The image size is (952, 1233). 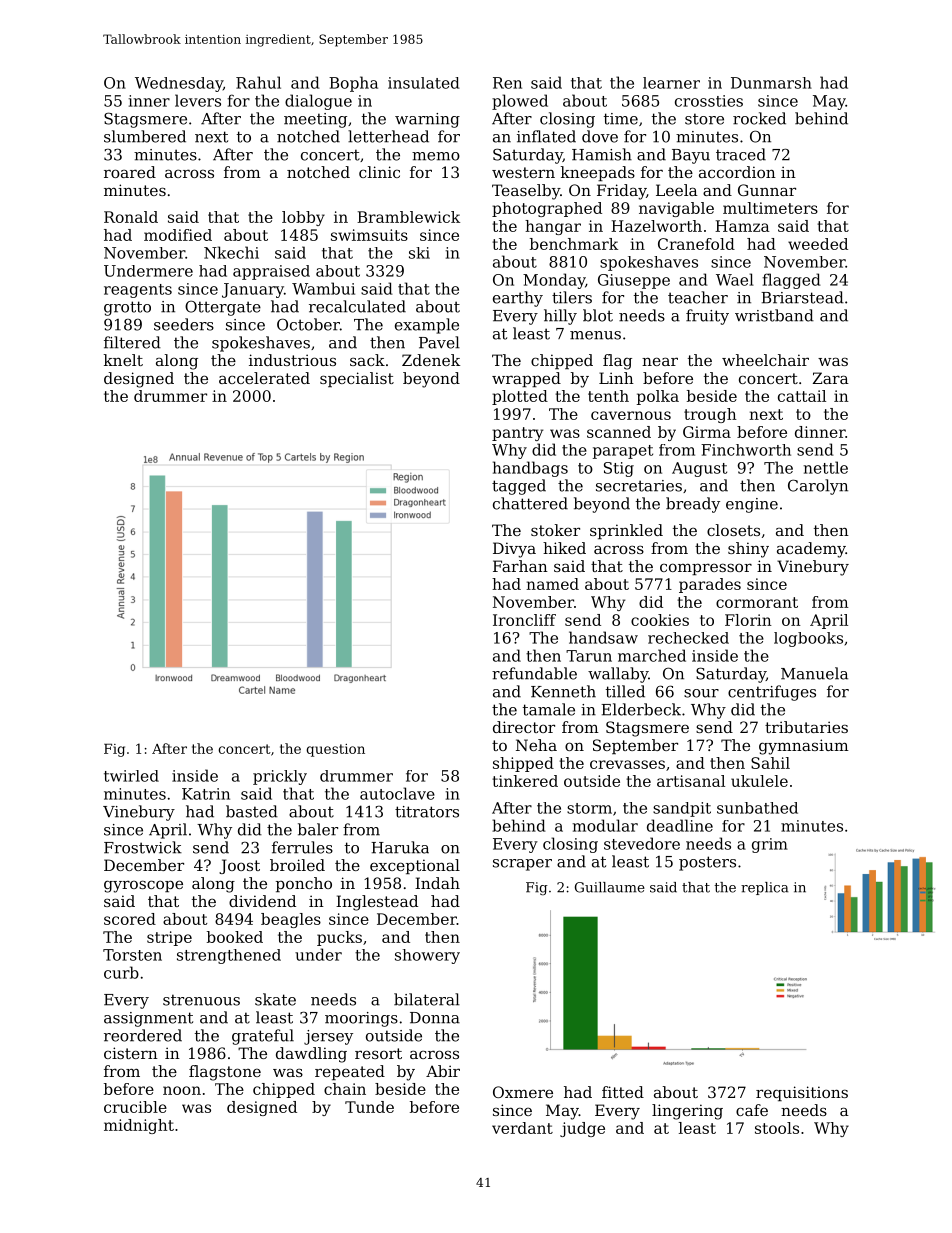 What do you see at coordinates (671, 83) in the image?
I see `learner` at bounding box center [671, 83].
